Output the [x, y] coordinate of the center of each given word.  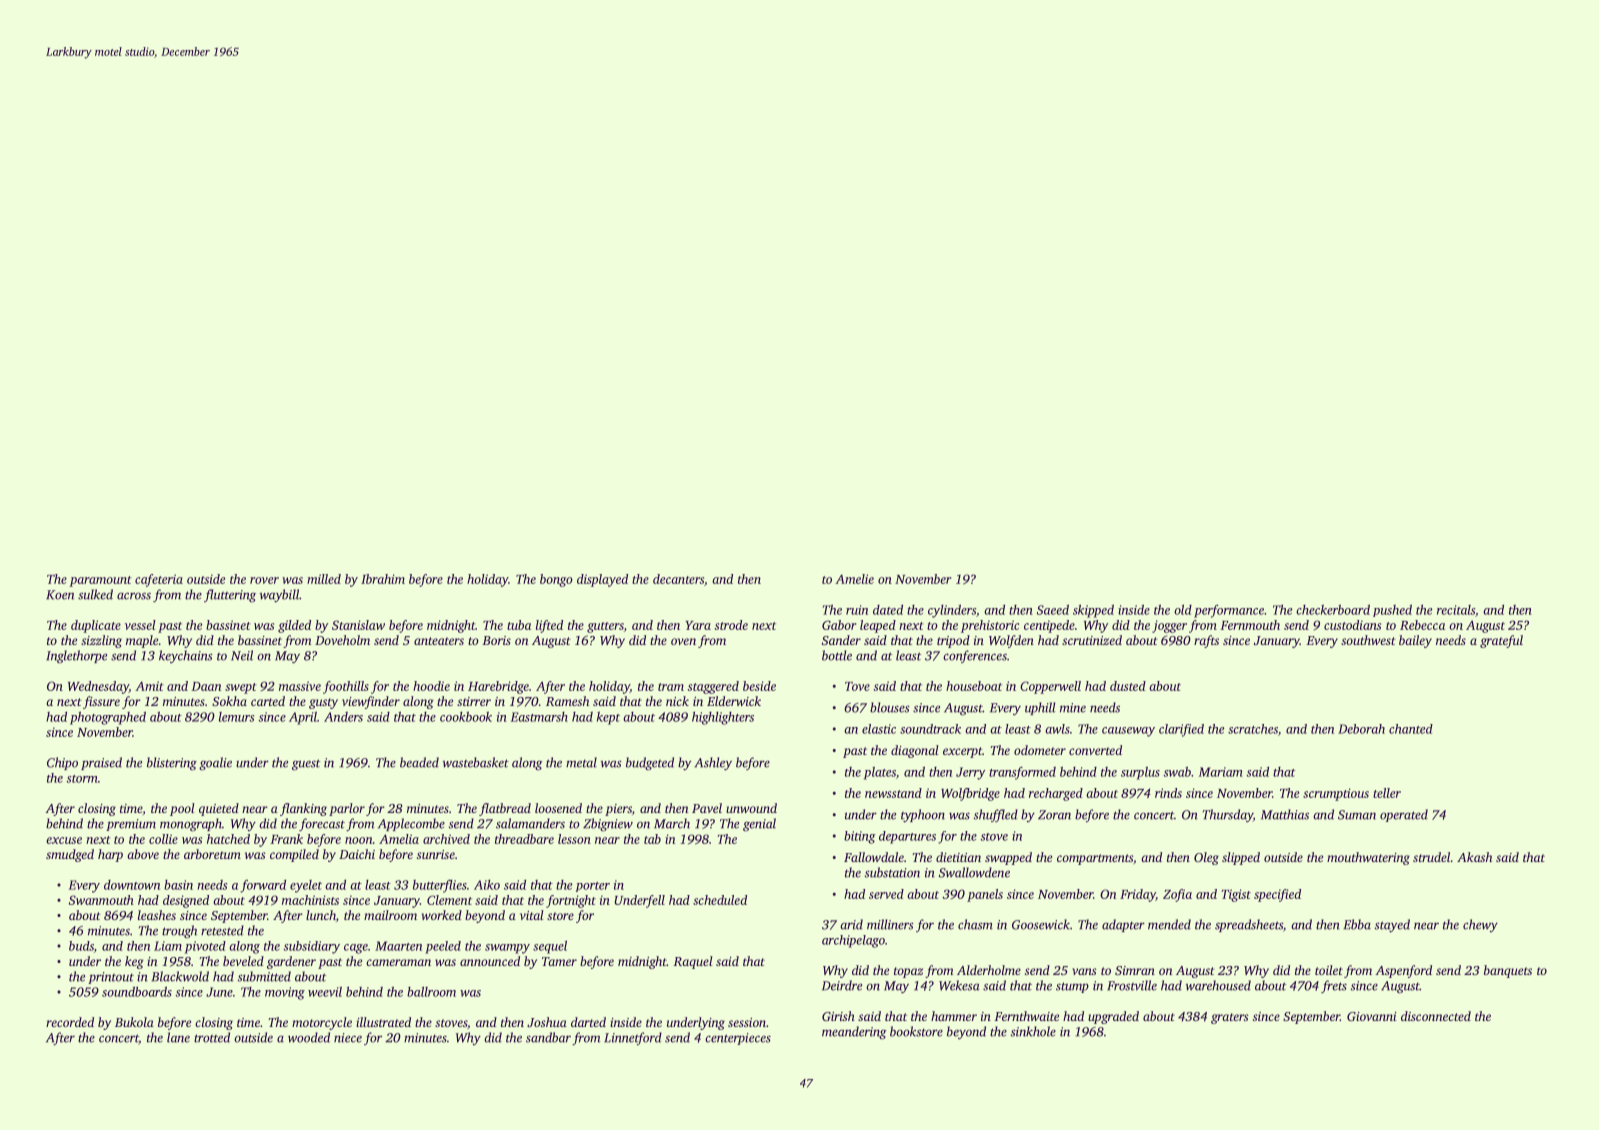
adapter [1123, 925]
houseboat [974, 686]
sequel [550, 947]
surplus [1140, 773]
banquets [1508, 971]
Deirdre [842, 985]
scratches [1253, 729]
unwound [751, 808]
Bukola [134, 1022]
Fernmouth [1250, 625]
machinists [310, 900]
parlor [347, 809]
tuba [519, 625]
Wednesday [98, 687]
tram [671, 687]
